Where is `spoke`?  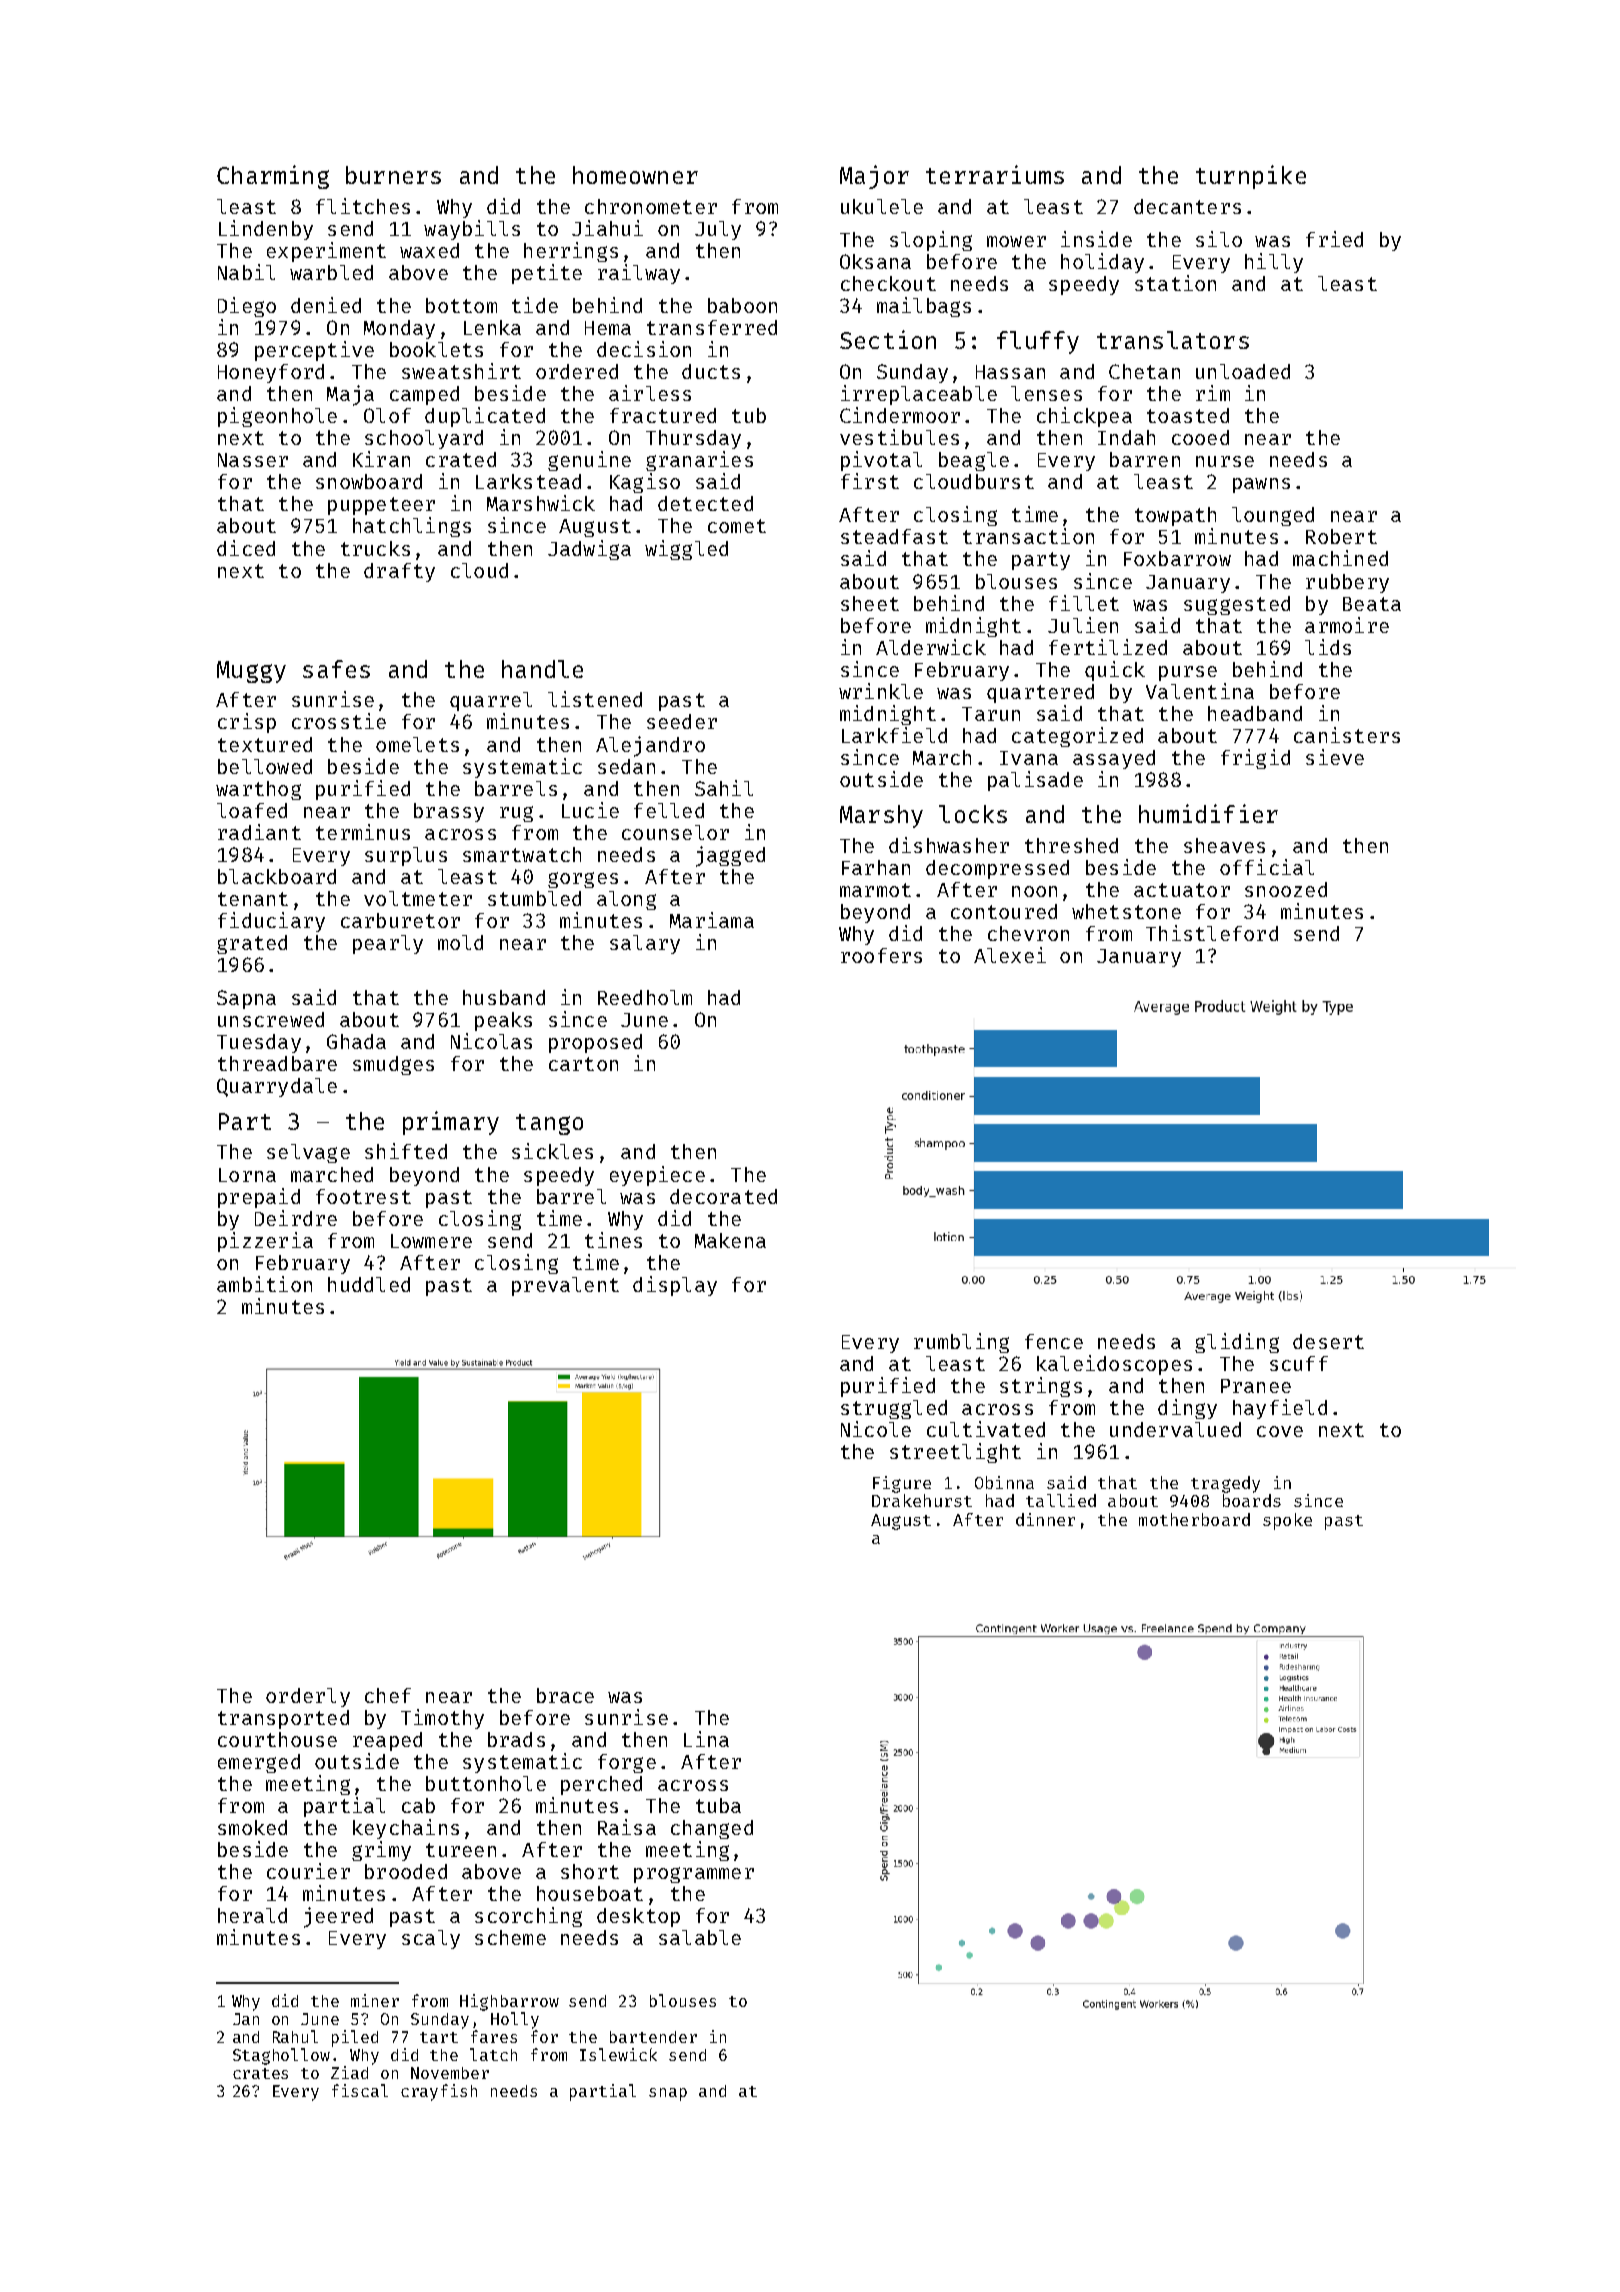 spoke is located at coordinates (1287, 1521).
